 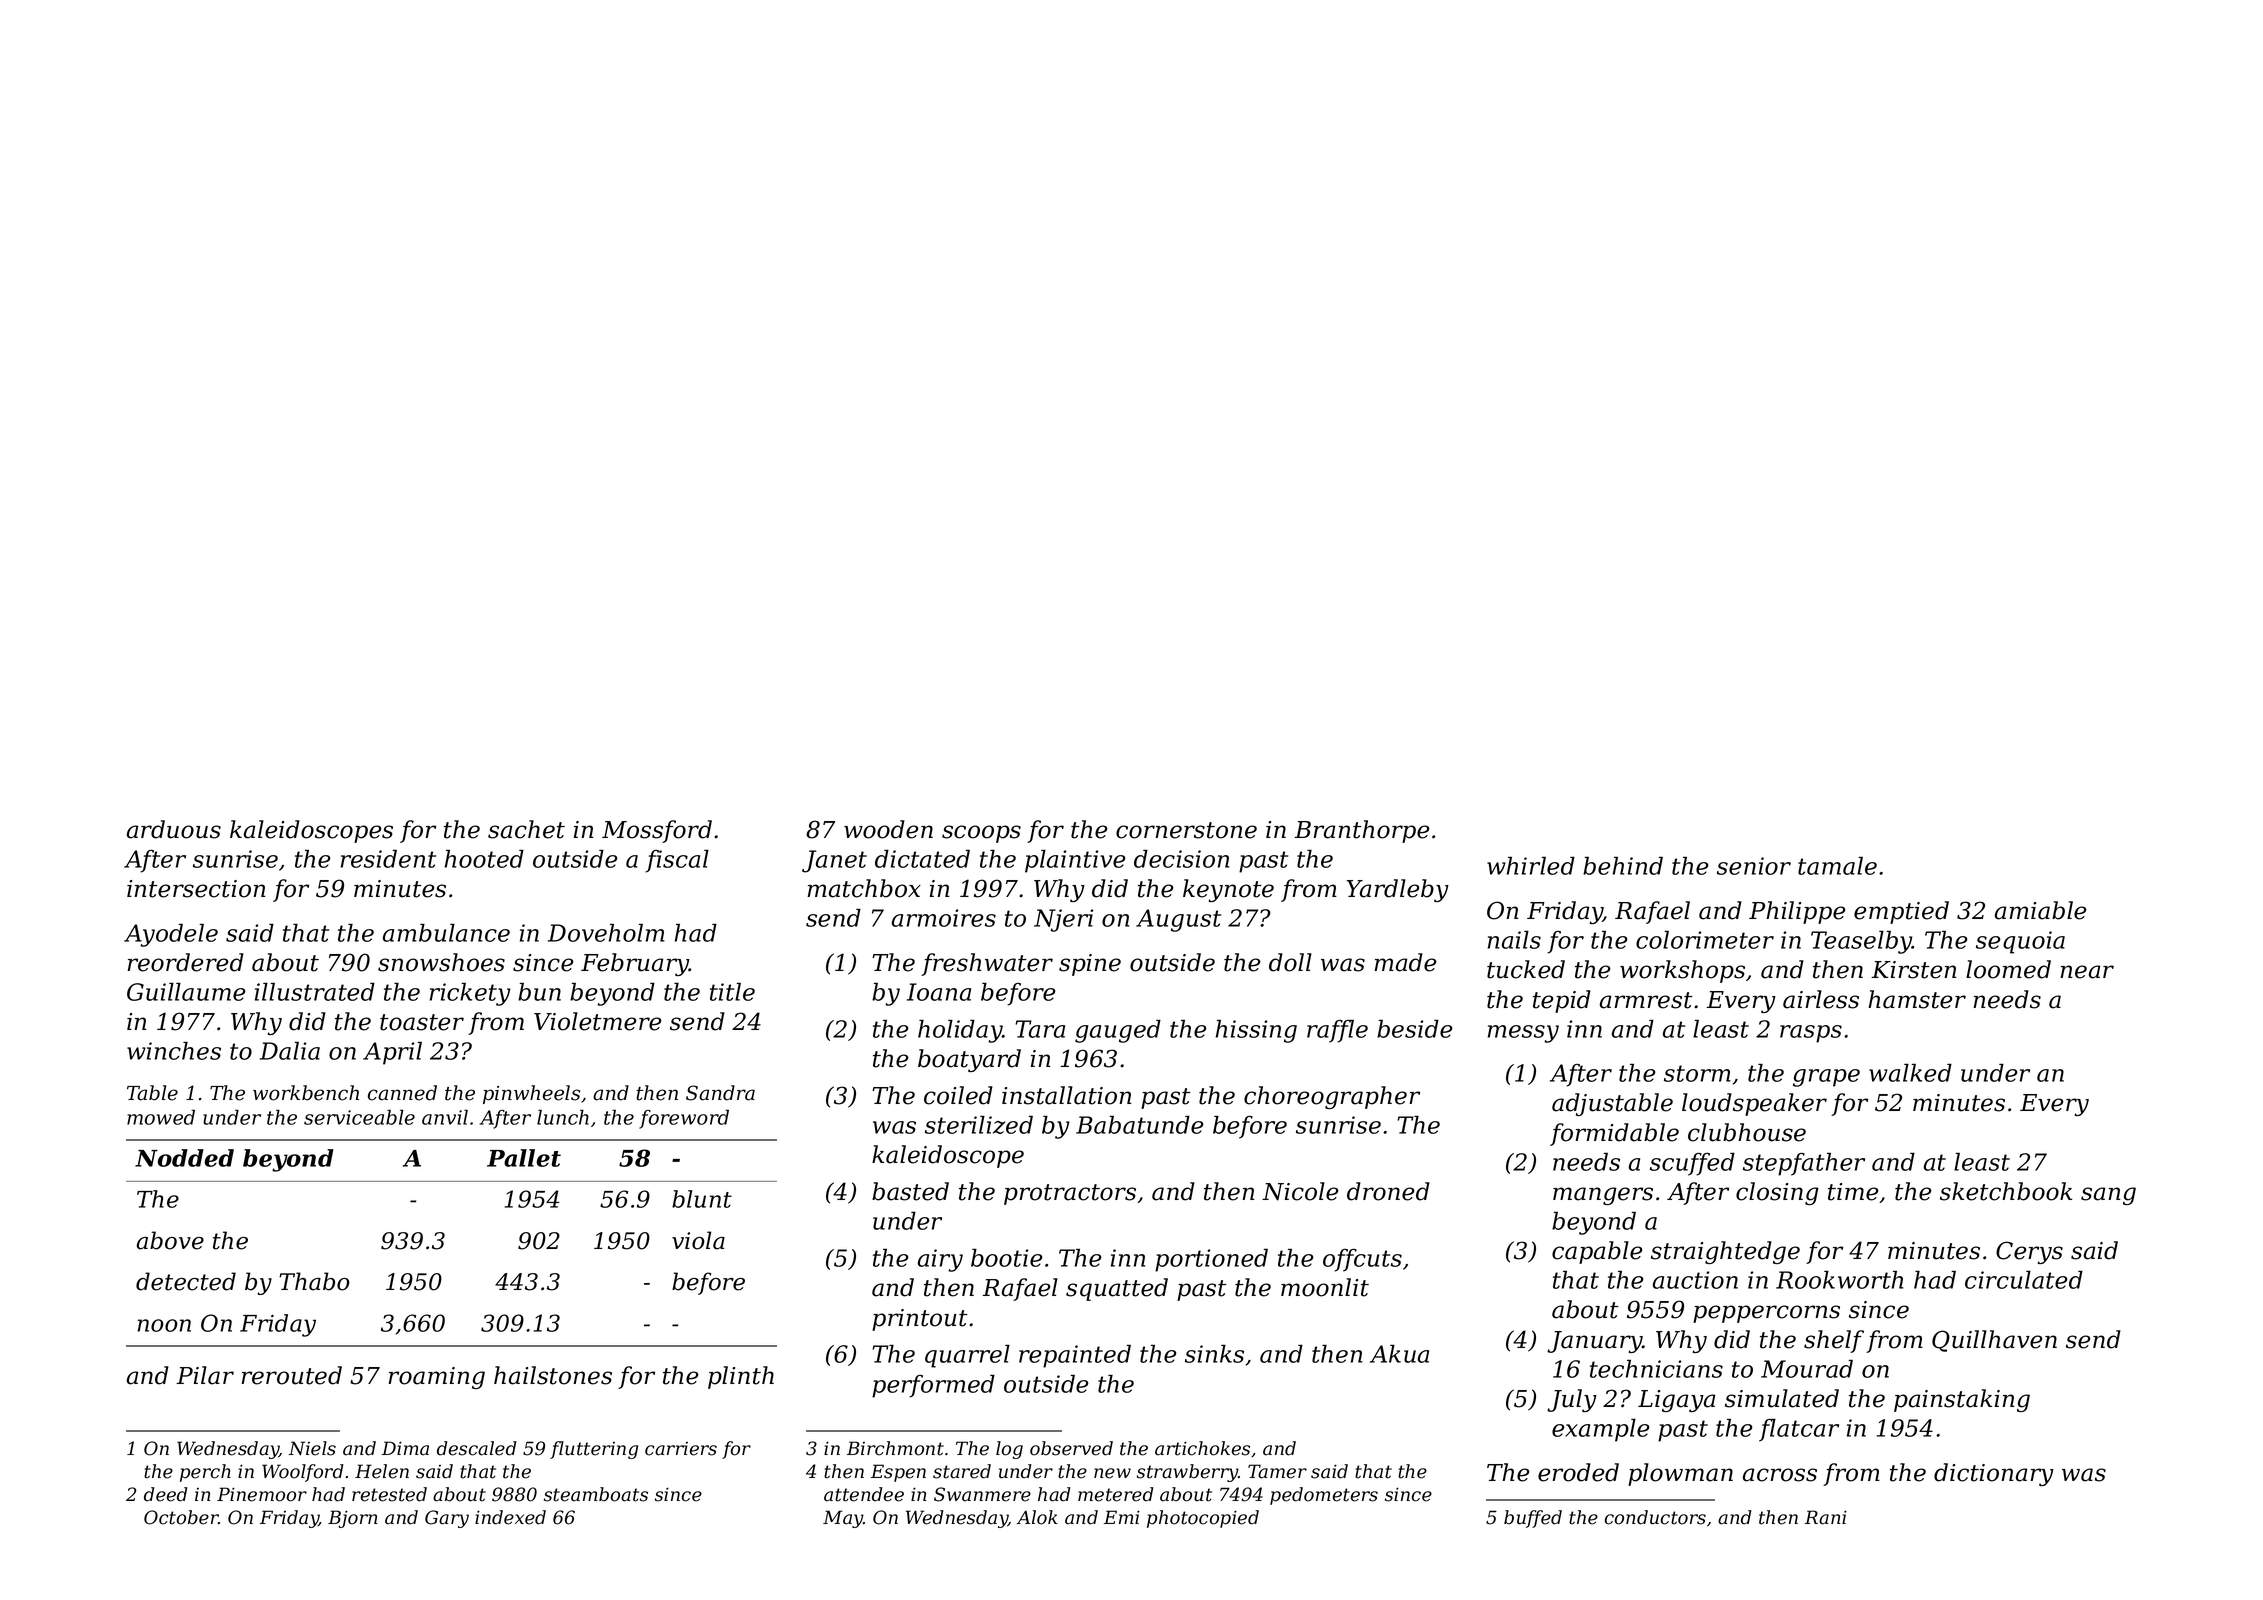 What do you see at coordinates (312, 1448) in the document?
I see `Niels` at bounding box center [312, 1448].
